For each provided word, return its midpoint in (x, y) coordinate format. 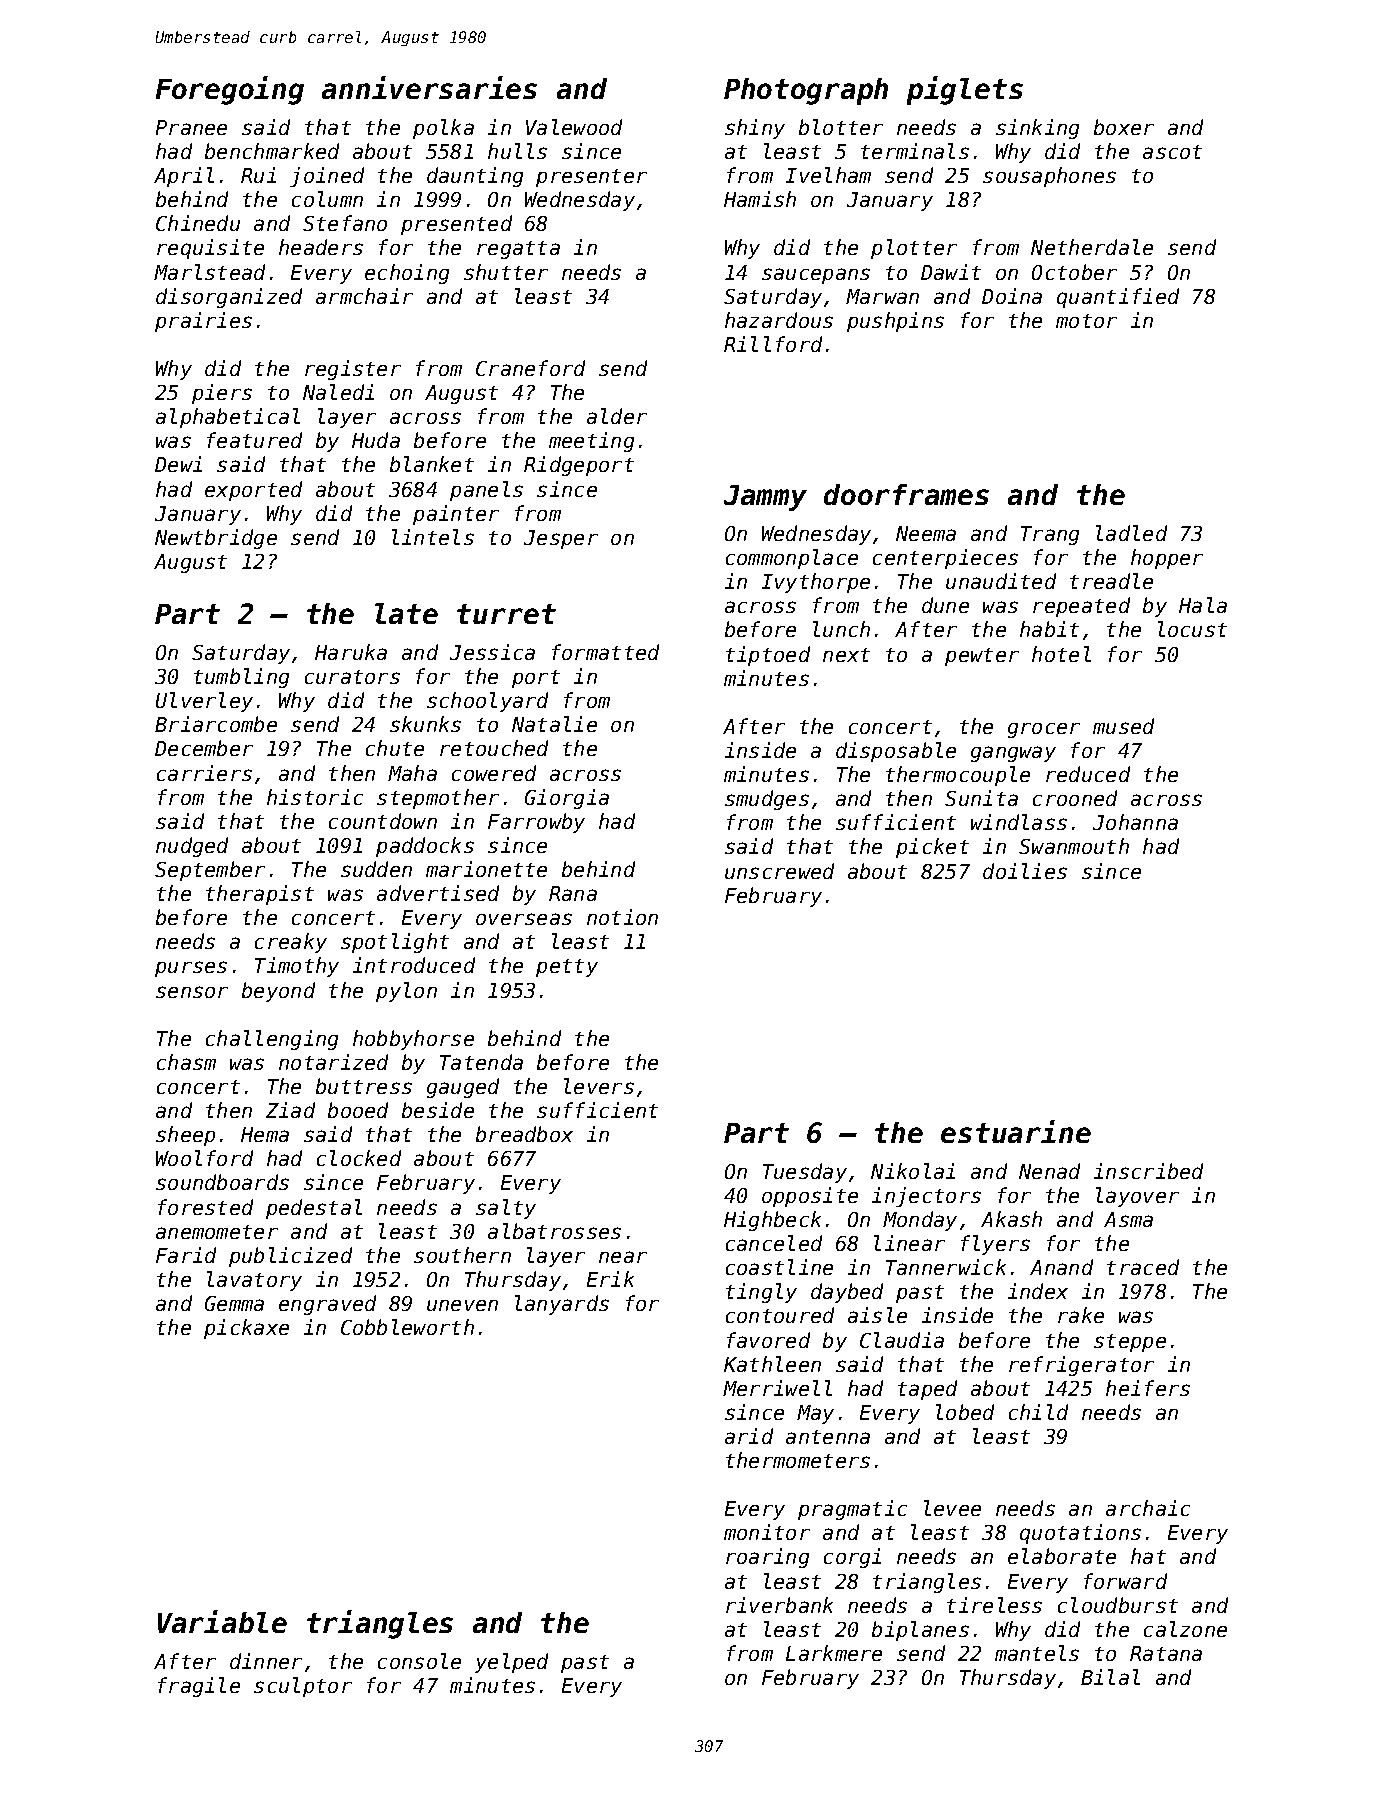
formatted (605, 652)
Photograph (806, 91)
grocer (1044, 730)
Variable (222, 1621)
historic (315, 797)
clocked (359, 1158)
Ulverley (204, 702)
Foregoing (230, 90)
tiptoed (768, 656)
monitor (767, 1532)
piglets (965, 90)
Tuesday (805, 1173)
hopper (1167, 559)
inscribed (1148, 1171)
